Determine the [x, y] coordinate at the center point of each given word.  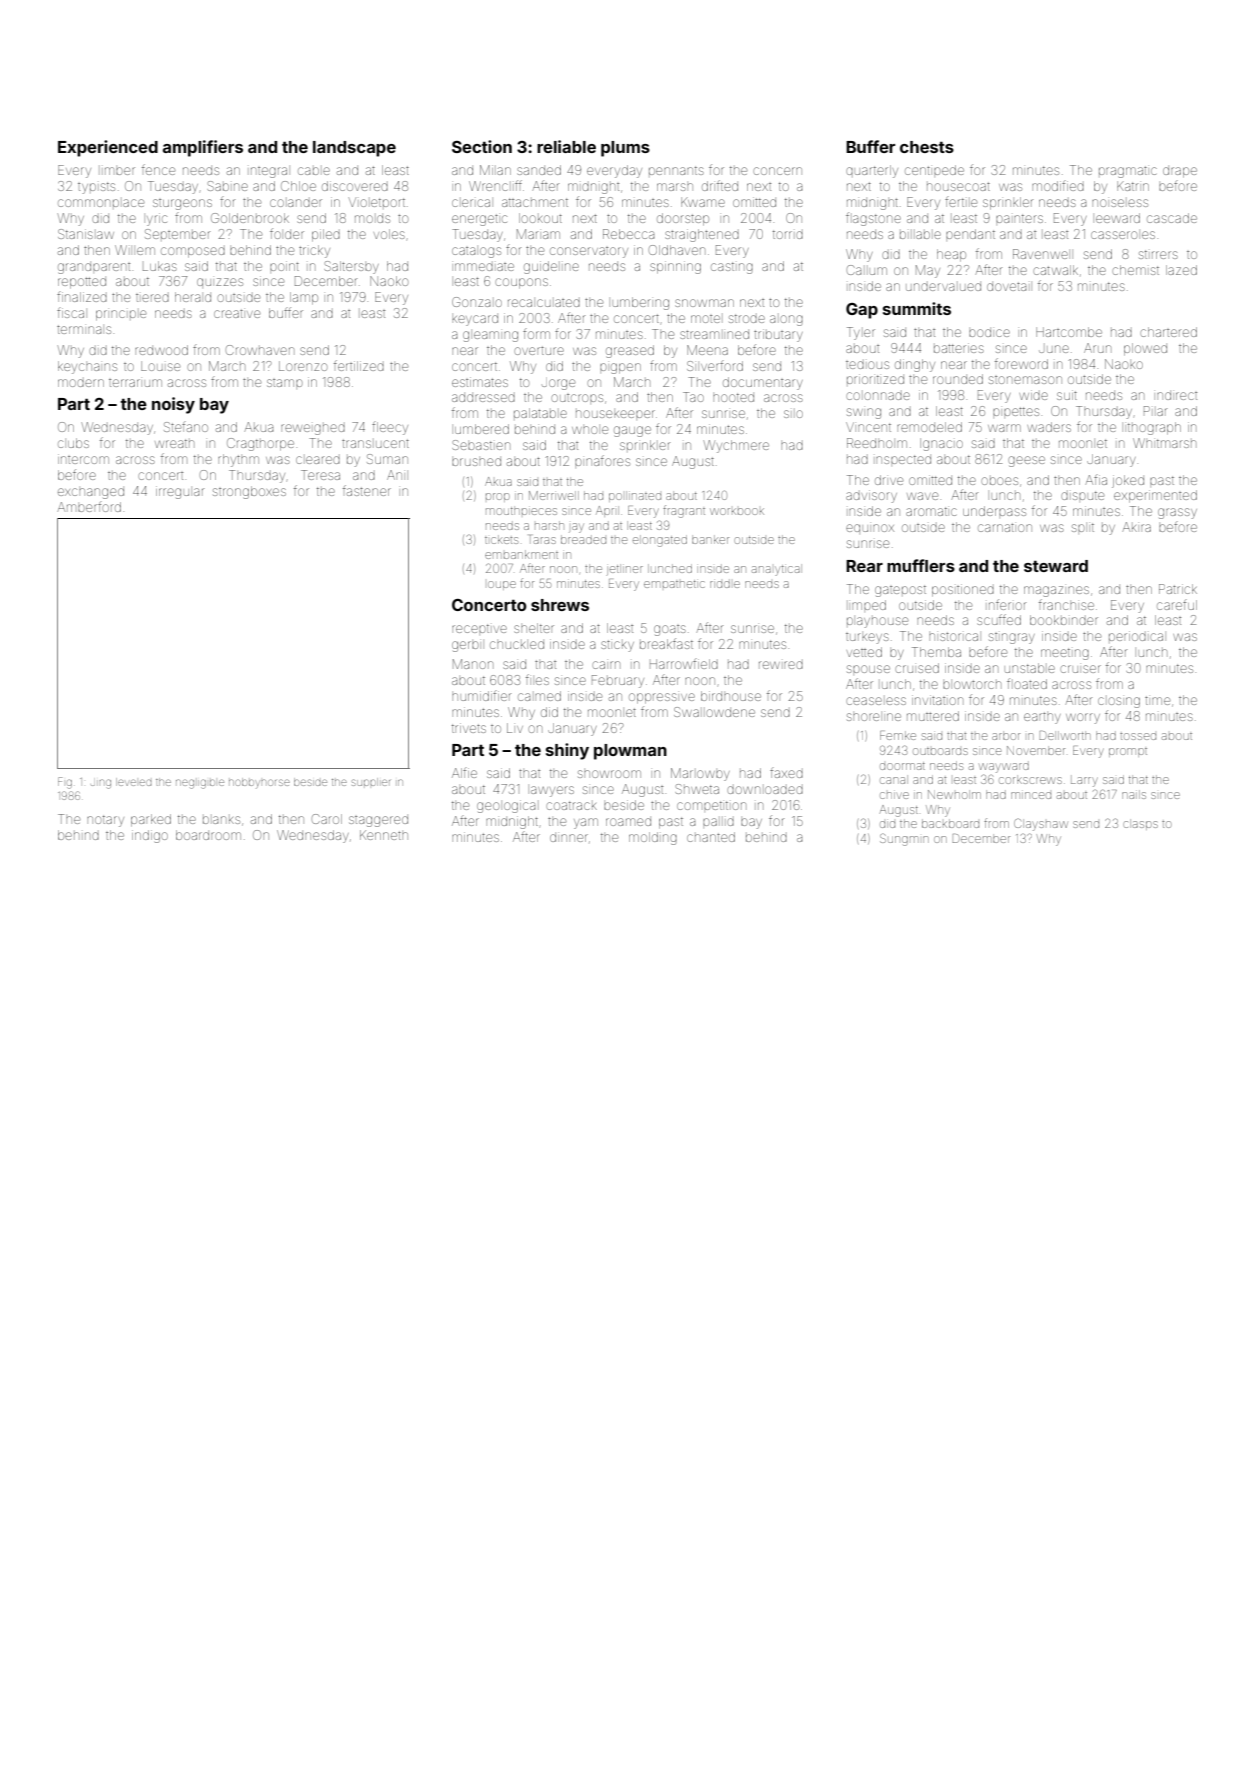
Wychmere [736, 446]
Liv [515, 728]
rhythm [238, 460]
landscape [354, 149]
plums [625, 149]
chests [927, 147]
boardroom [208, 835]
